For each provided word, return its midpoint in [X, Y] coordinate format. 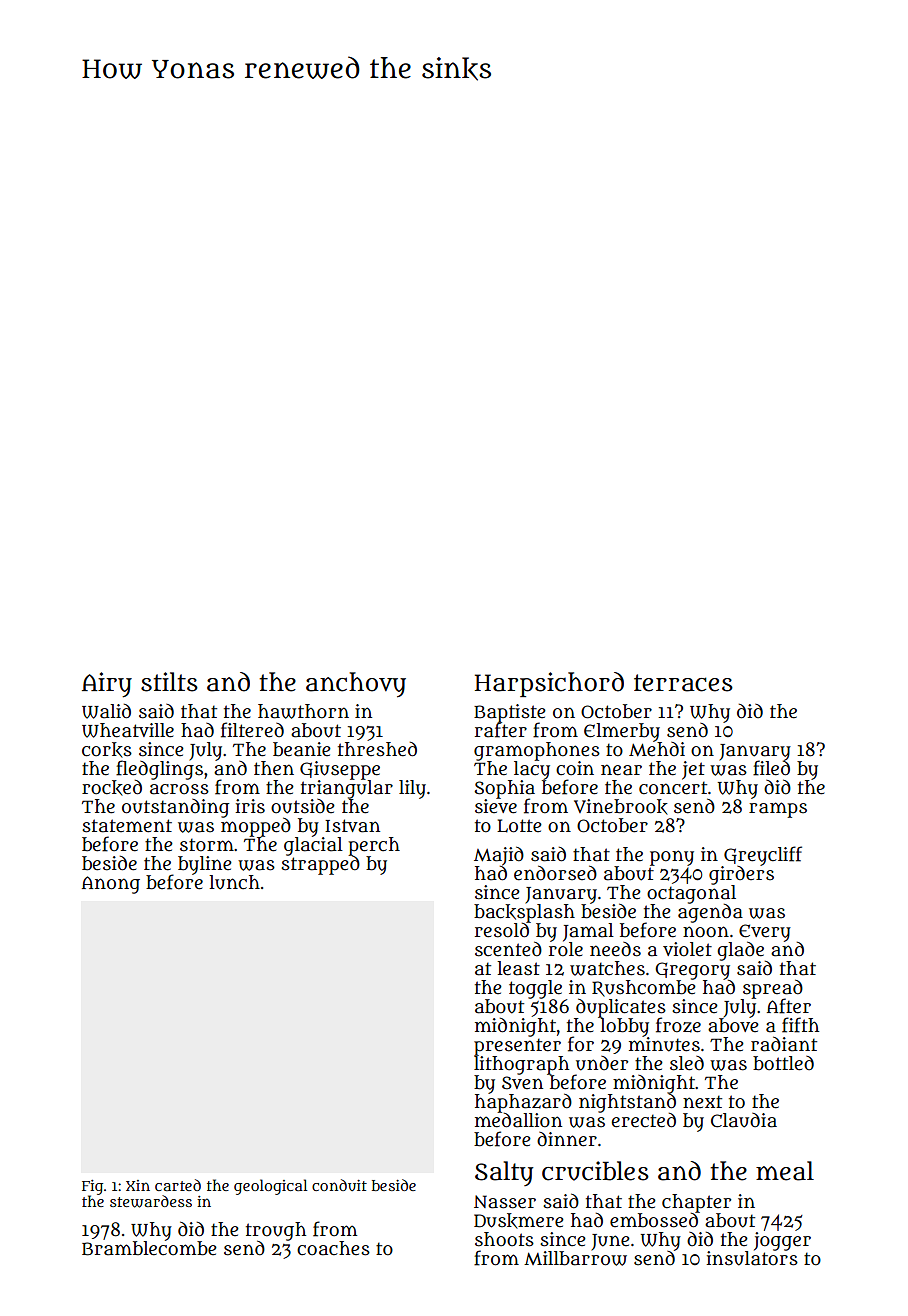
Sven [522, 1083]
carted [178, 1185]
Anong [111, 885]
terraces [683, 683]
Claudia [744, 1120]
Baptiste [510, 713]
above [733, 1025]
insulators [752, 1258]
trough [276, 1231]
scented [508, 949]
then [274, 768]
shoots [504, 1239]
